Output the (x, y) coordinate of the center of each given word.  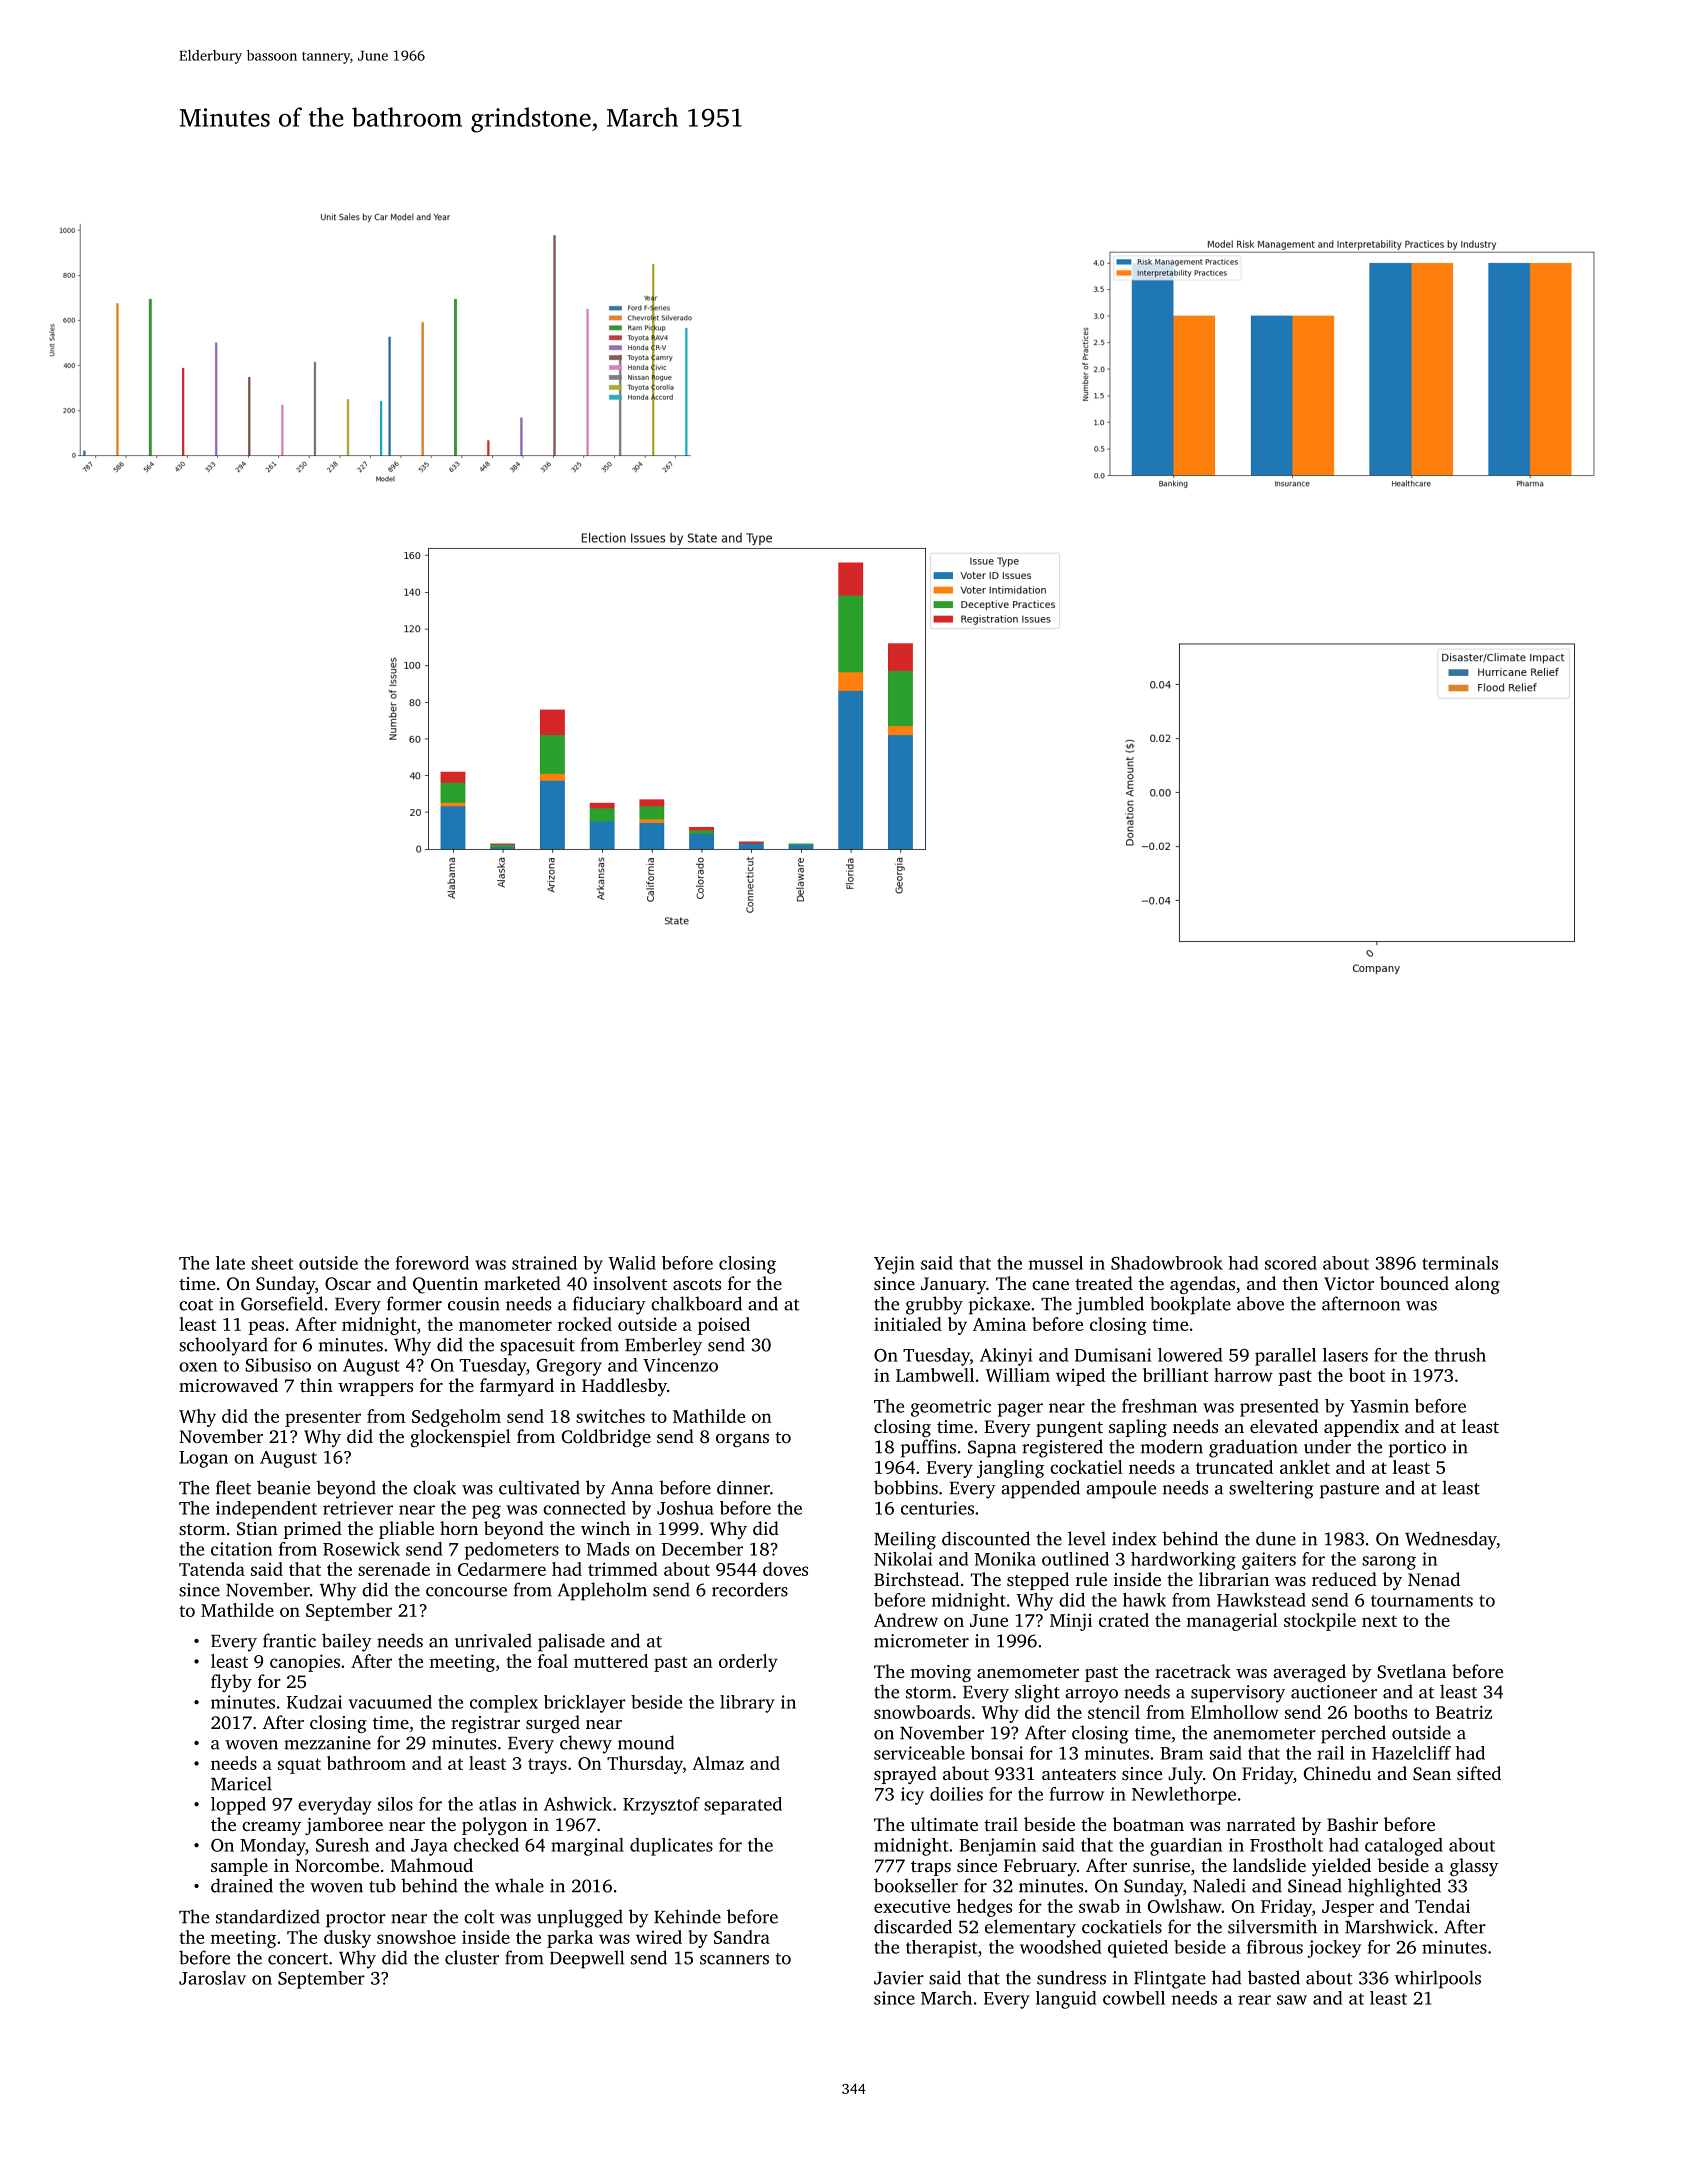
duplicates (671, 1847)
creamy (271, 1828)
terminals (1460, 1263)
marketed (522, 1283)
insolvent (630, 1283)
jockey (1334, 1949)
